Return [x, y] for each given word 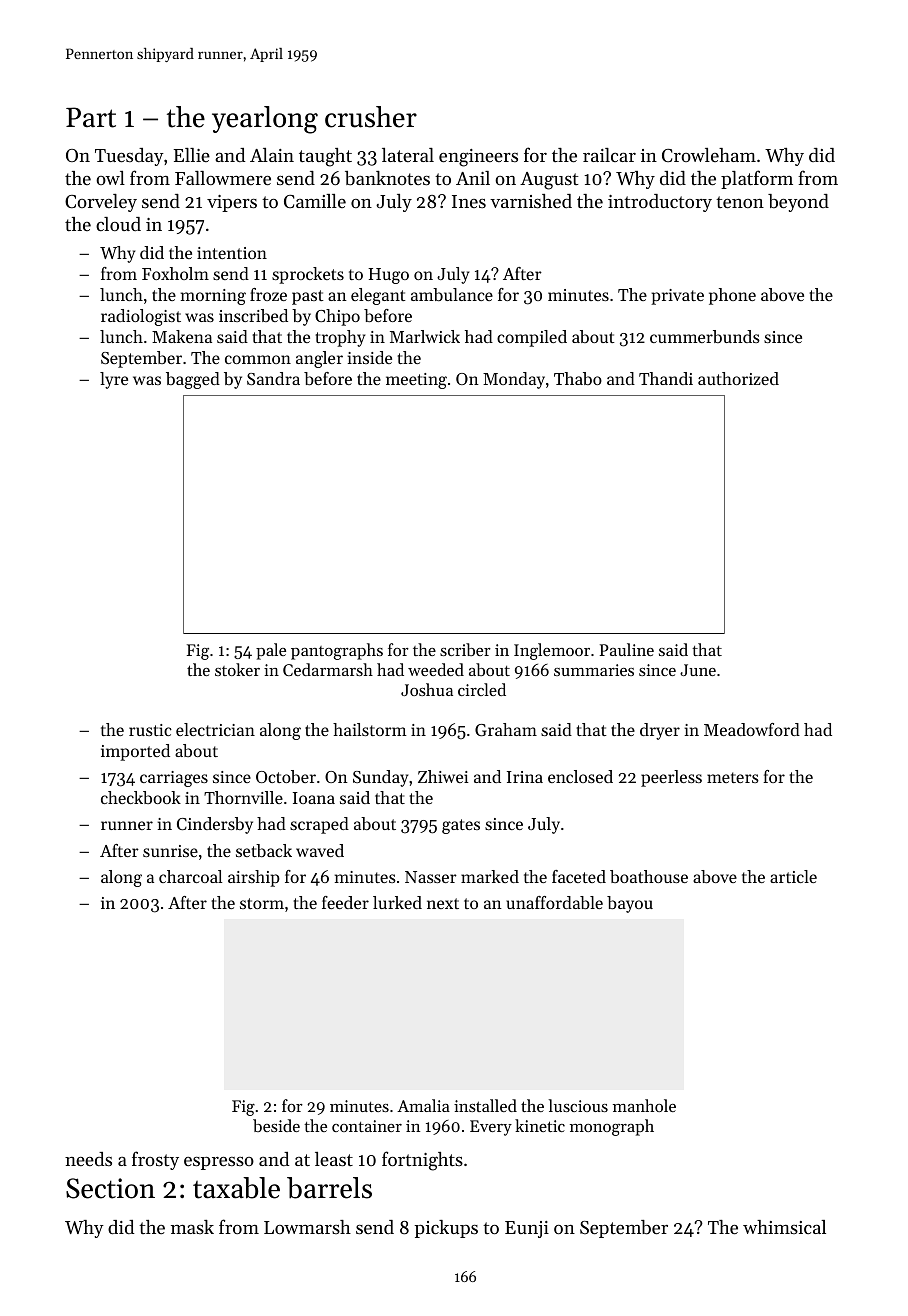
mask [192, 1227]
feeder [345, 902]
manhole [644, 1105]
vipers [232, 203]
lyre [114, 380]
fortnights [422, 1161]
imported [135, 752]
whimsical [784, 1227]
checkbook [141, 797]
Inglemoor [552, 651]
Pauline [627, 649]
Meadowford [752, 729]
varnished [531, 201]
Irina [525, 777]
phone [732, 296]
